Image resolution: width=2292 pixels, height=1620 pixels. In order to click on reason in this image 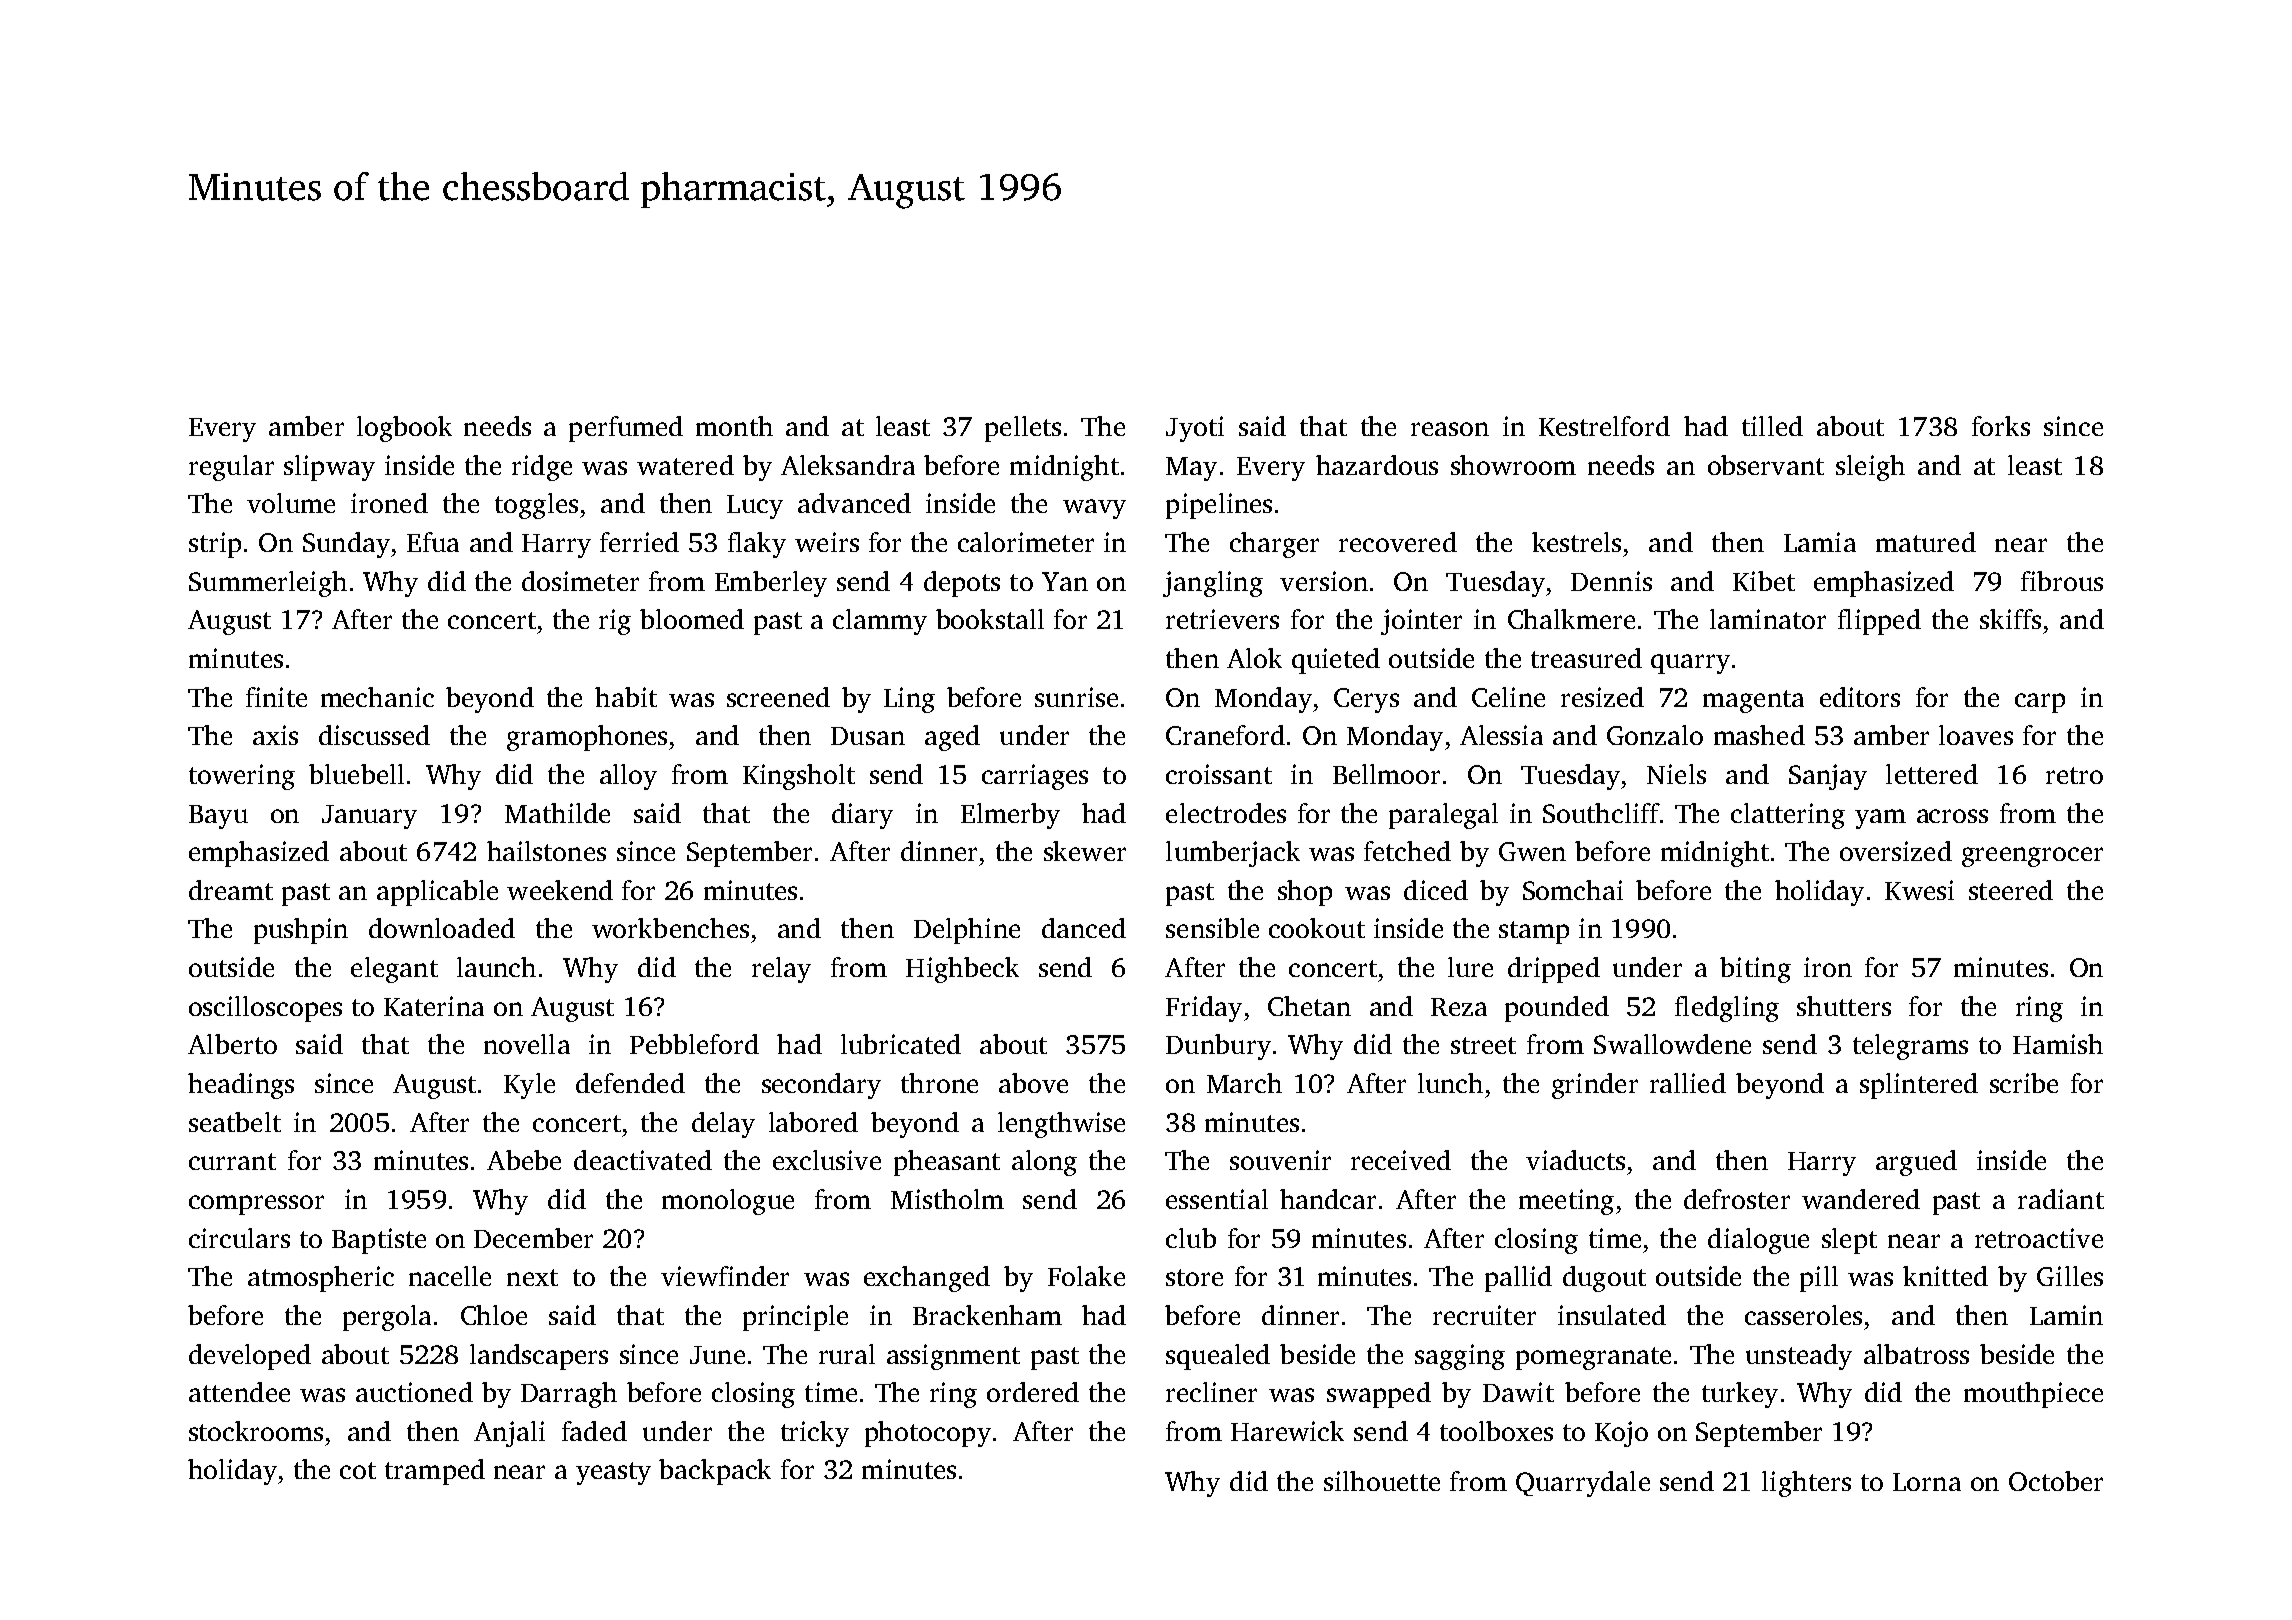, I will do `click(1450, 429)`.
